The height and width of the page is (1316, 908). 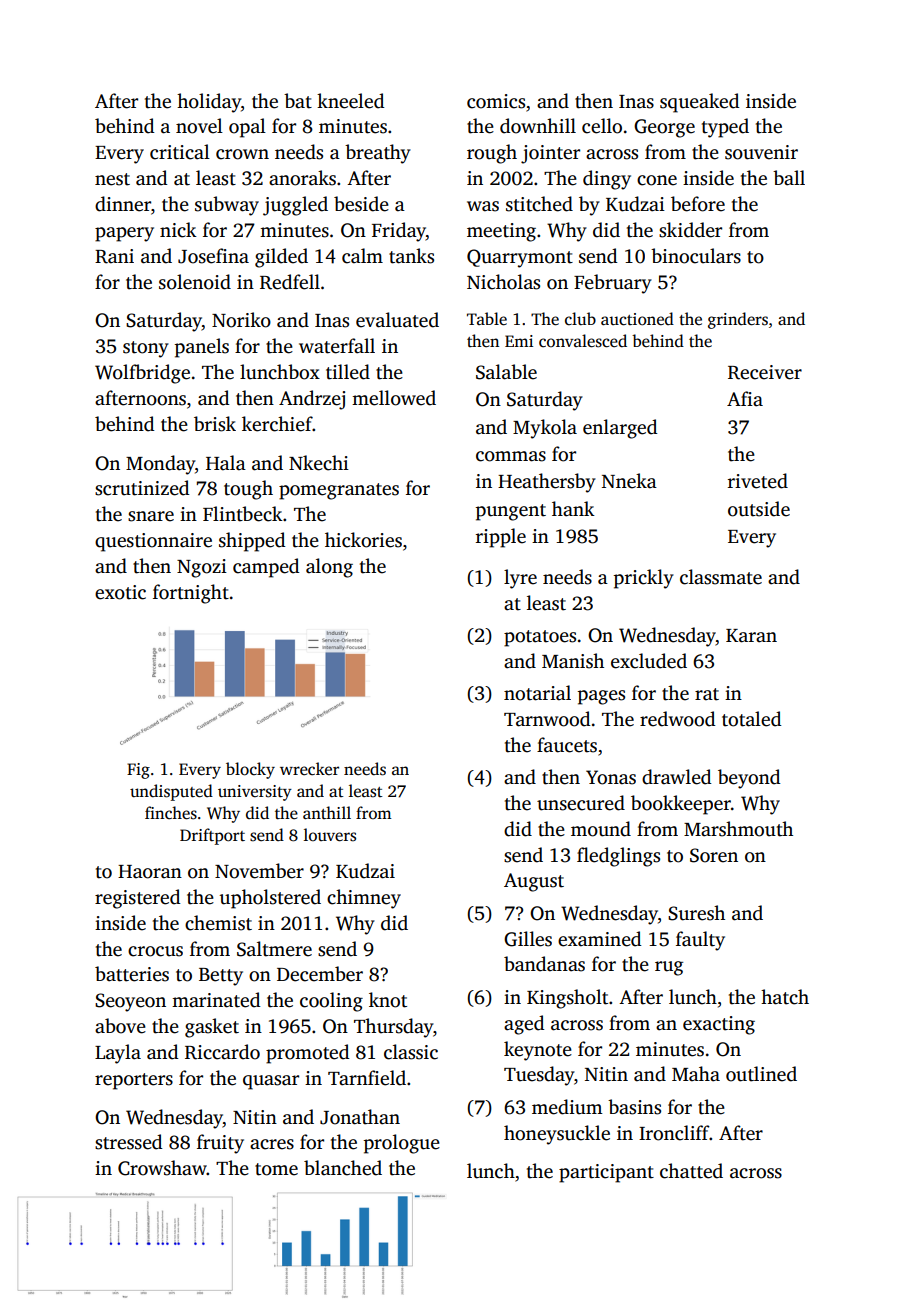 I want to click on binoculars, so click(x=696, y=256).
